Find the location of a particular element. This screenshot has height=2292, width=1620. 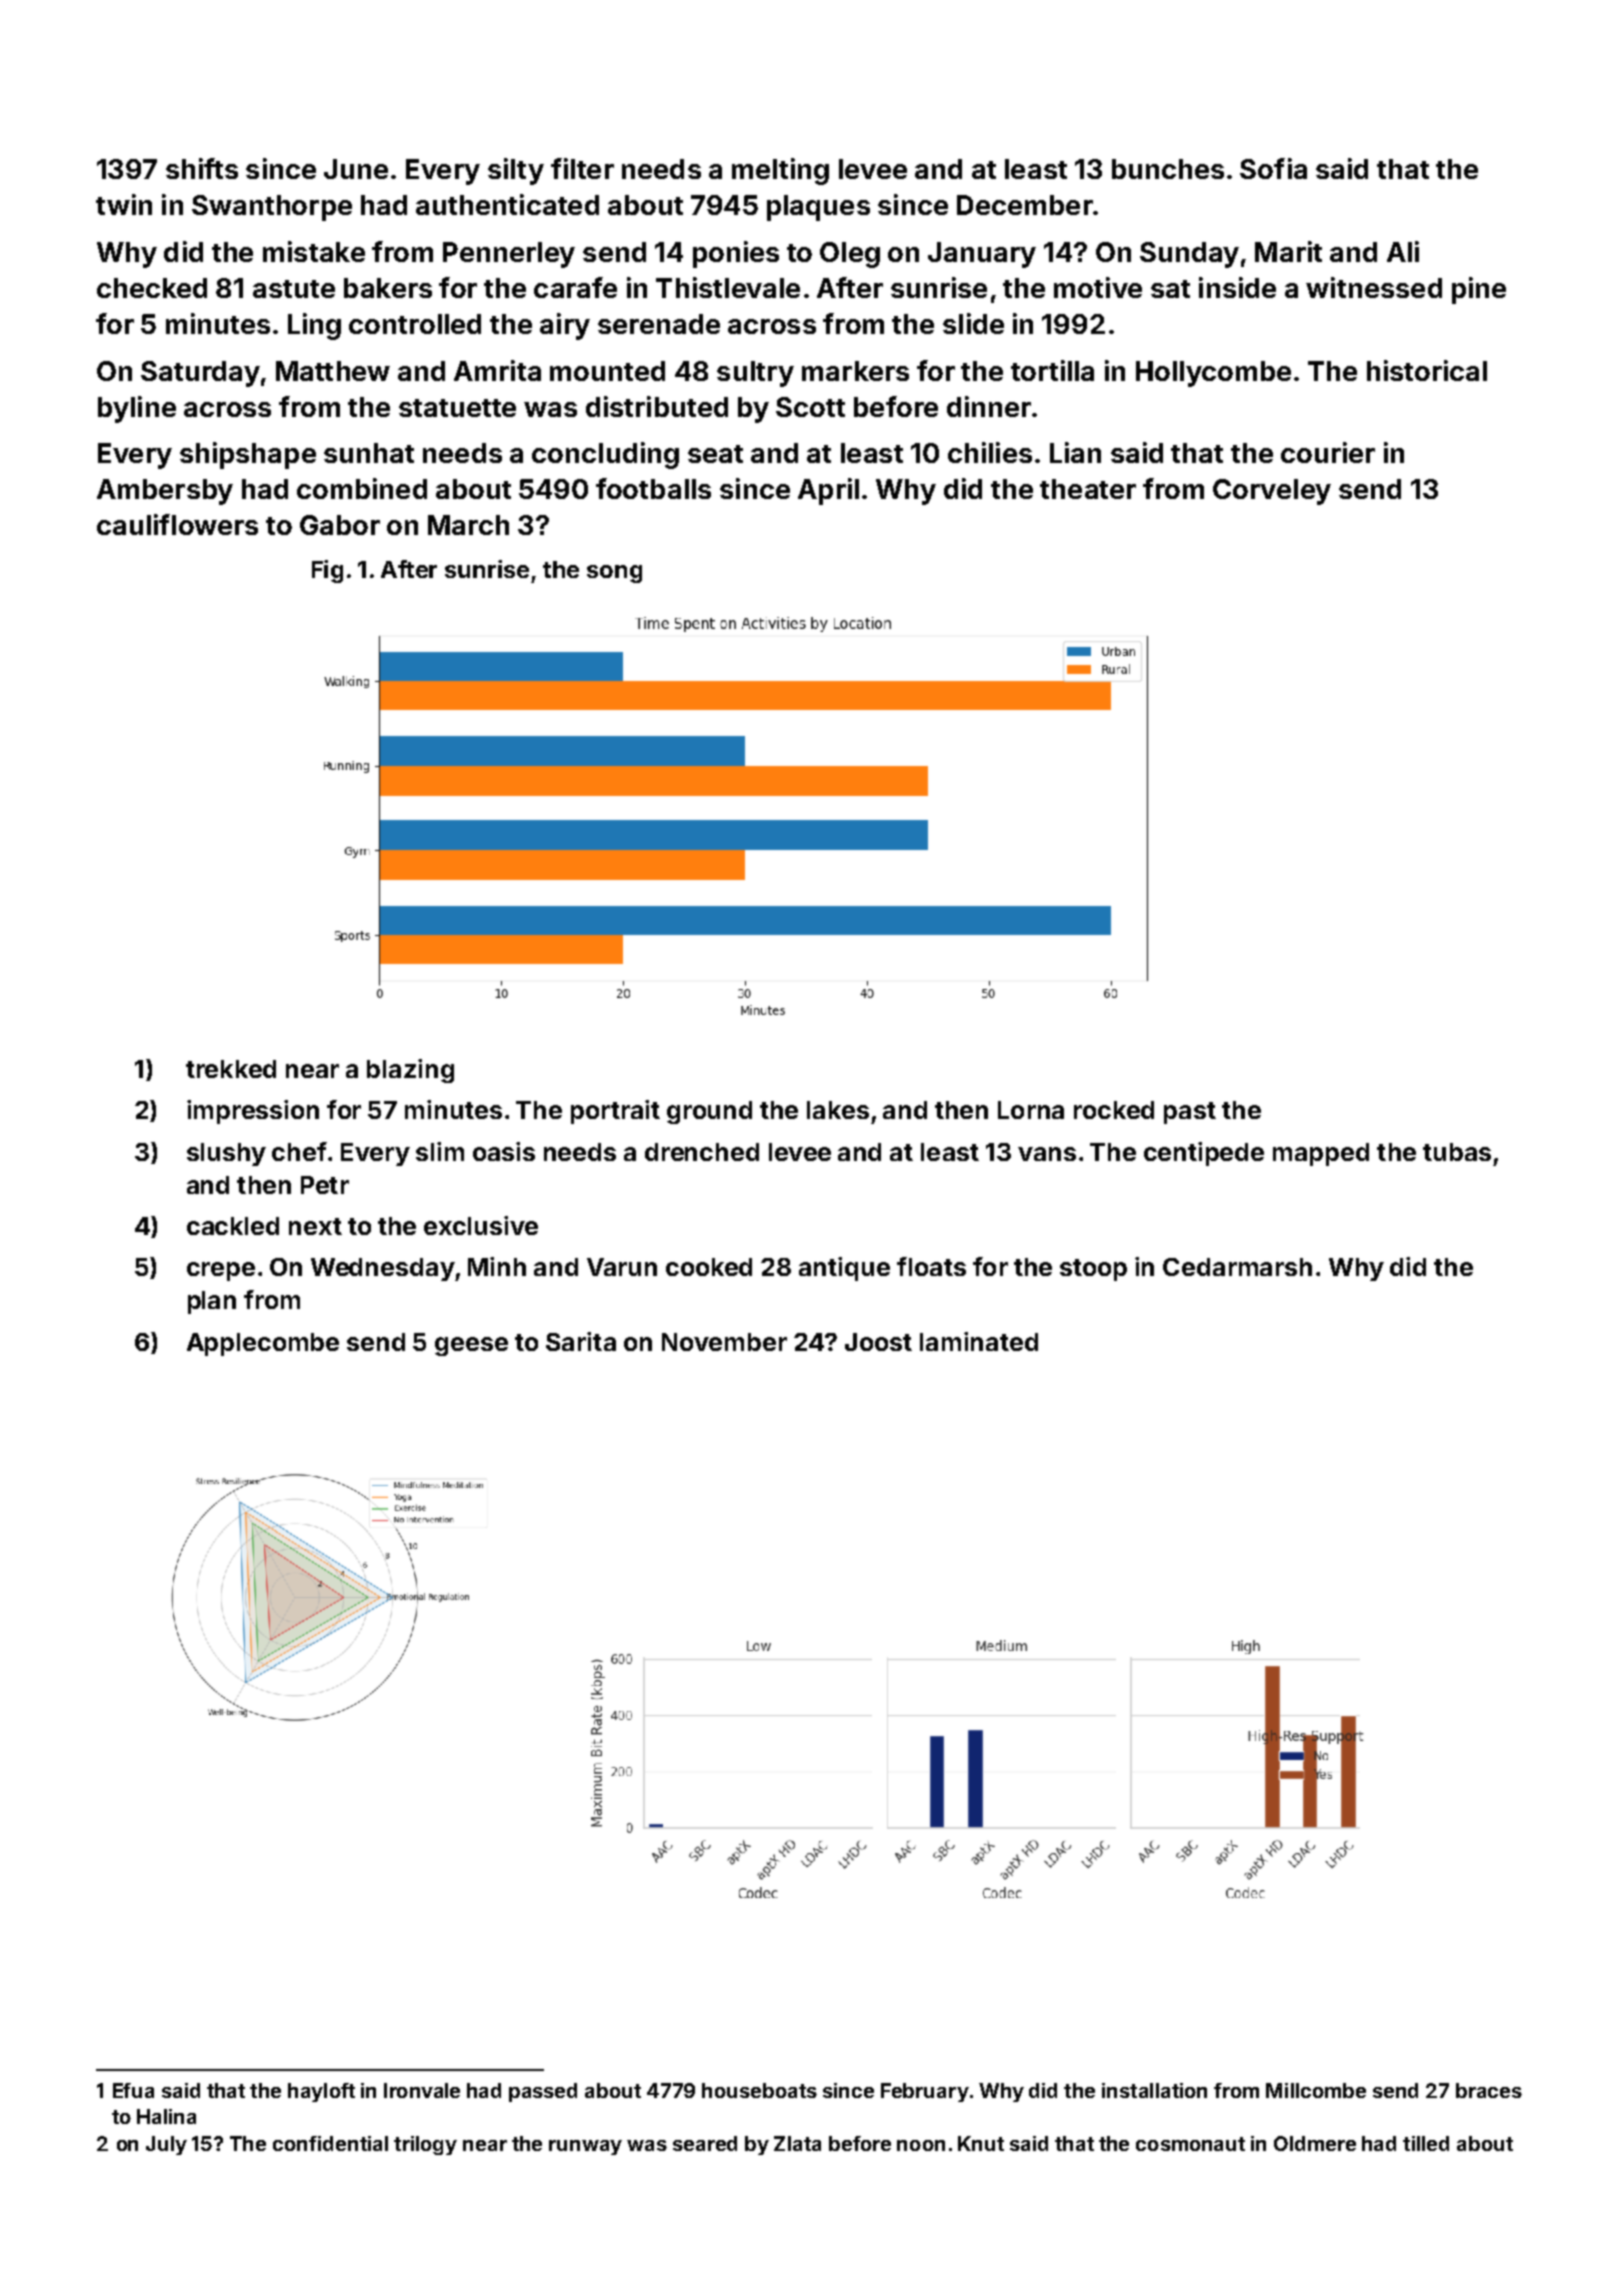

trekked is located at coordinates (231, 1069).
